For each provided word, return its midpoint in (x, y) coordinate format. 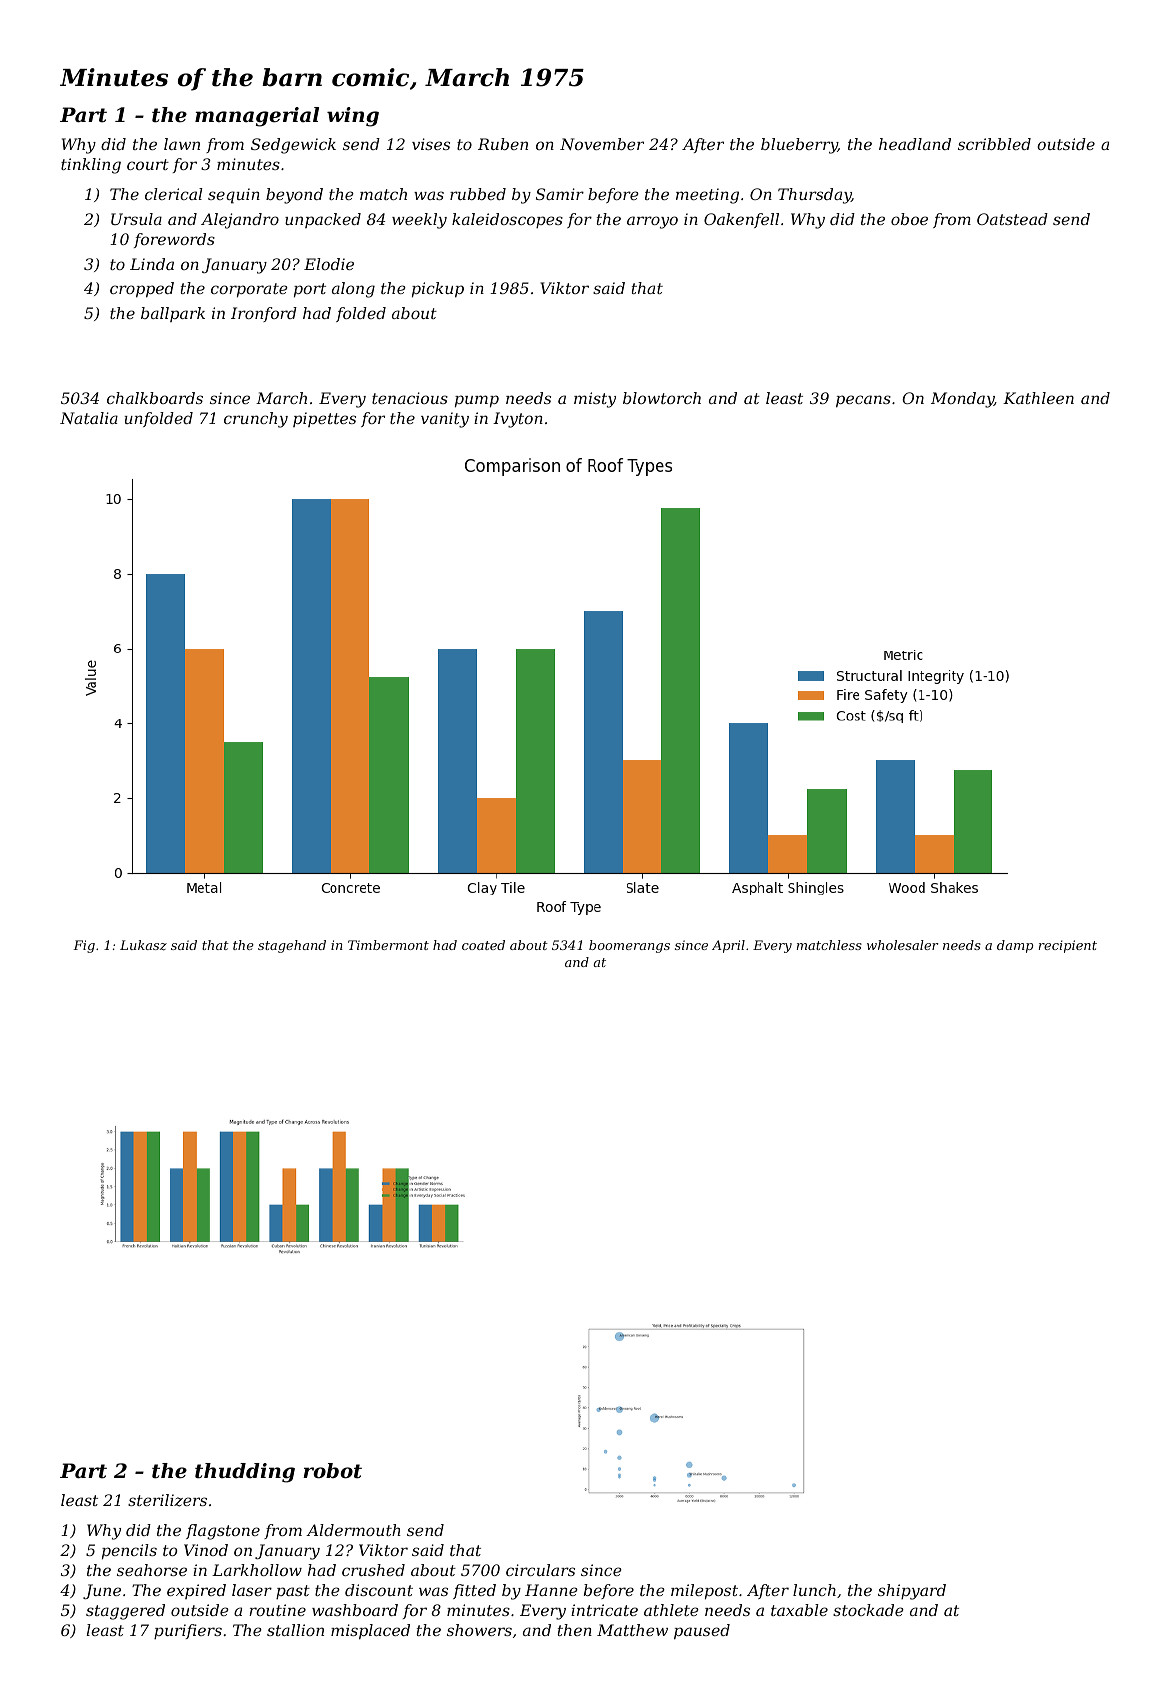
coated (483, 945)
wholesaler (902, 945)
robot (332, 1471)
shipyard (912, 1592)
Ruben (503, 144)
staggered (125, 1612)
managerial (257, 117)
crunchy (256, 420)
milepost (704, 1592)
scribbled (994, 144)
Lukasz (143, 945)
